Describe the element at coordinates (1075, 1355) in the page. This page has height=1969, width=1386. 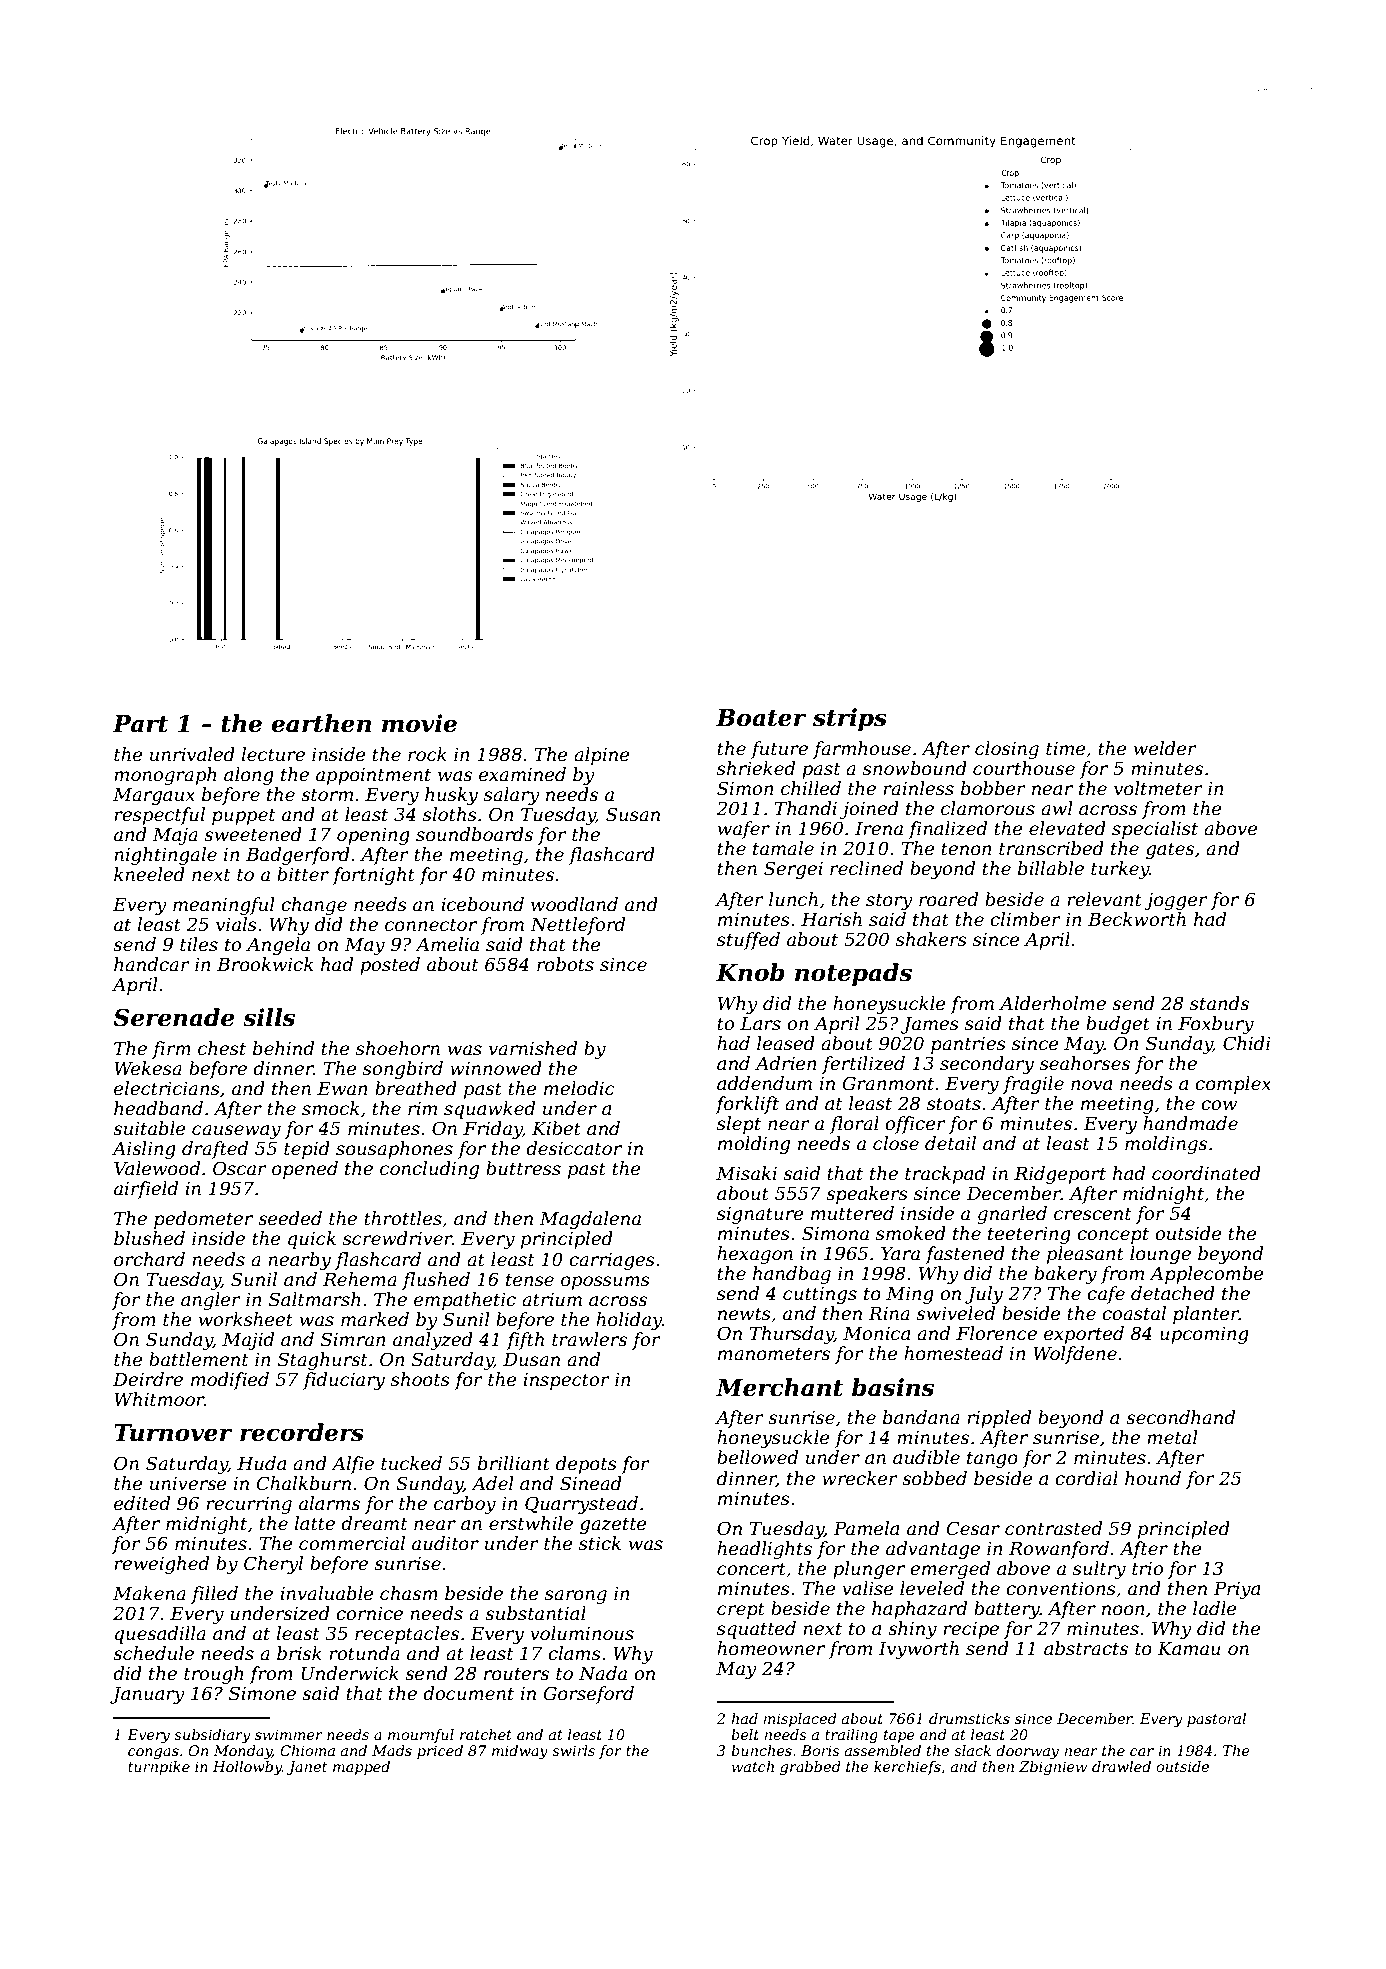
I see `Wolfdene` at that location.
